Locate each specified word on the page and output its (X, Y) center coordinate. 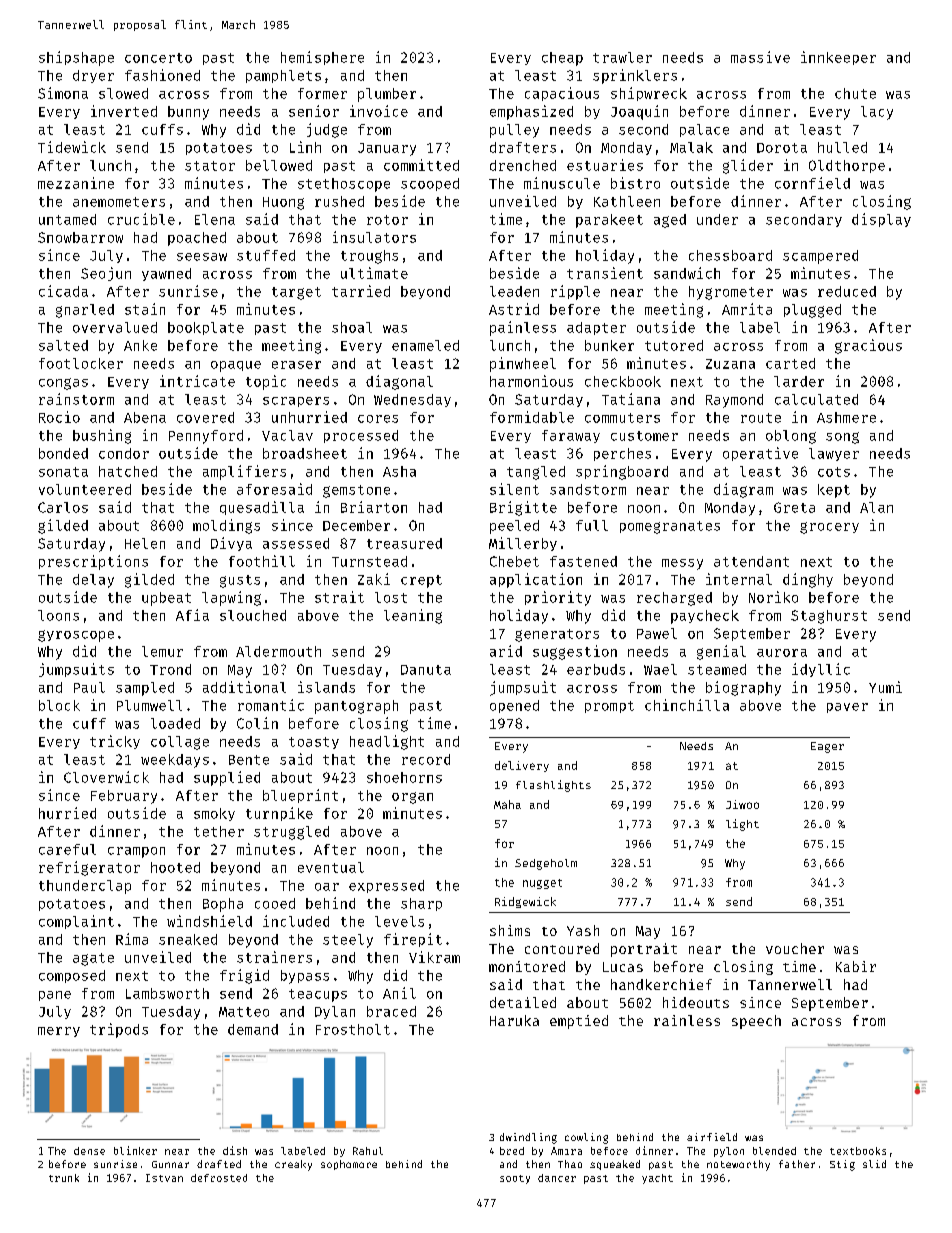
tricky (115, 742)
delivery (522, 766)
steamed (717, 669)
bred (512, 1151)
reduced (847, 291)
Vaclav (287, 435)
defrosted (219, 1178)
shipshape (76, 58)
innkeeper (838, 58)
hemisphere (322, 58)
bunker (609, 345)
